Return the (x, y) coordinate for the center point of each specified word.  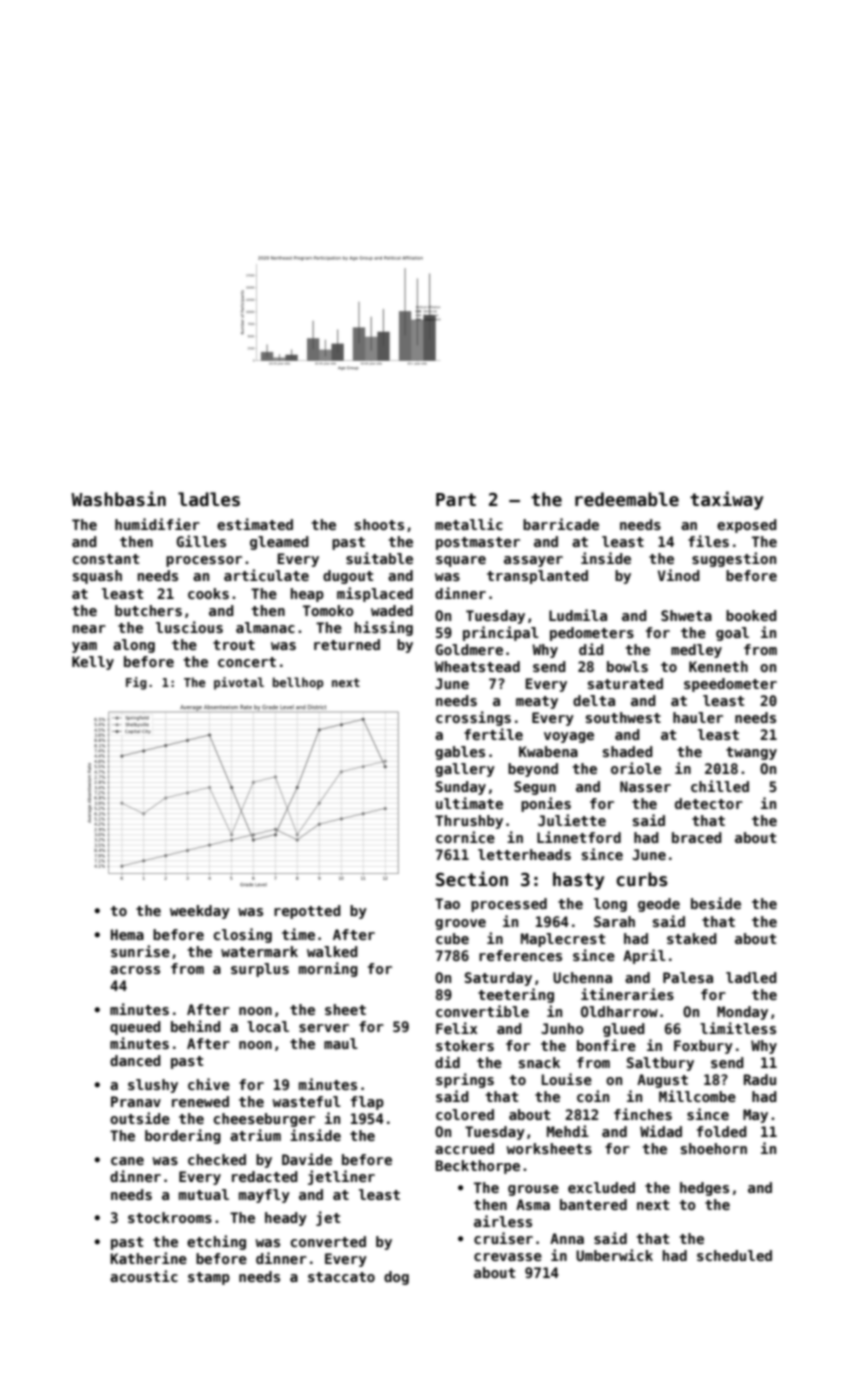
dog (396, 1278)
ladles (209, 499)
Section (472, 879)
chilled (720, 786)
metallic (469, 524)
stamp (209, 1278)
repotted (307, 912)
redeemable (627, 499)
